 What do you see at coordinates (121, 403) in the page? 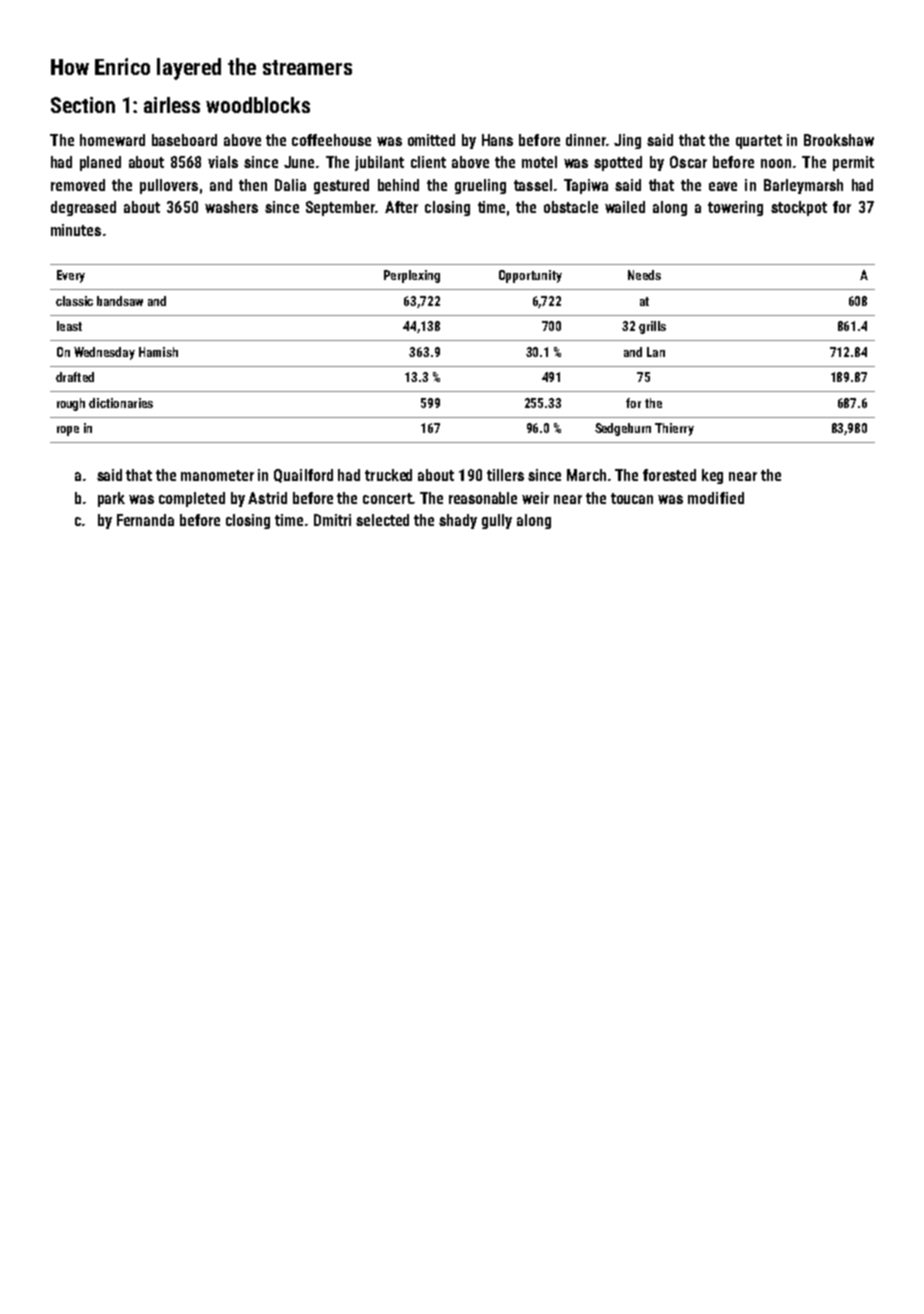
I see `dictionaries` at bounding box center [121, 403].
